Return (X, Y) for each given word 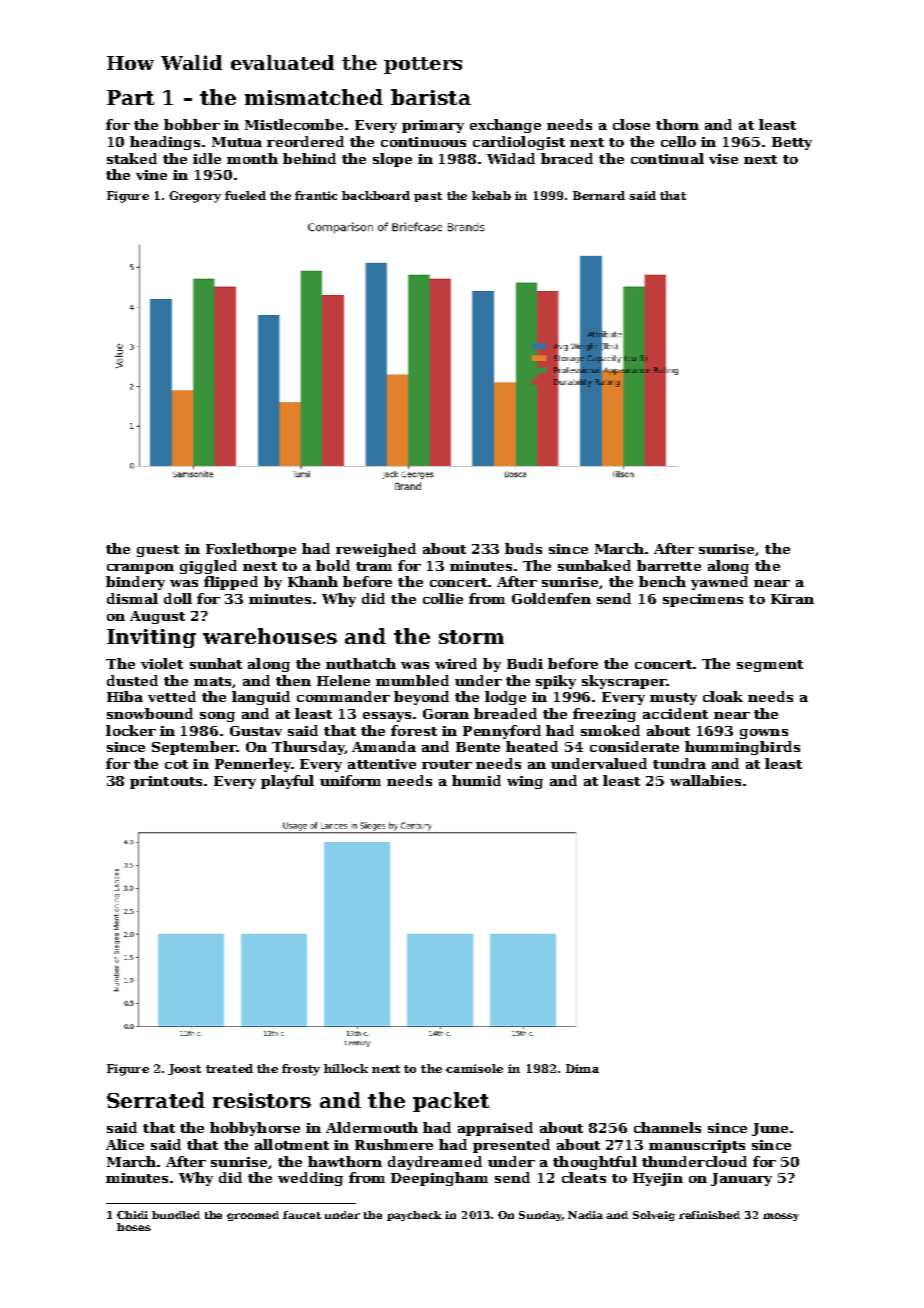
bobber (192, 124)
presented (511, 1146)
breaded (505, 713)
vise (723, 159)
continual (667, 158)
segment (770, 666)
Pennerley (253, 765)
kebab (491, 195)
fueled (245, 195)
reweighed (376, 550)
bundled (176, 1215)
